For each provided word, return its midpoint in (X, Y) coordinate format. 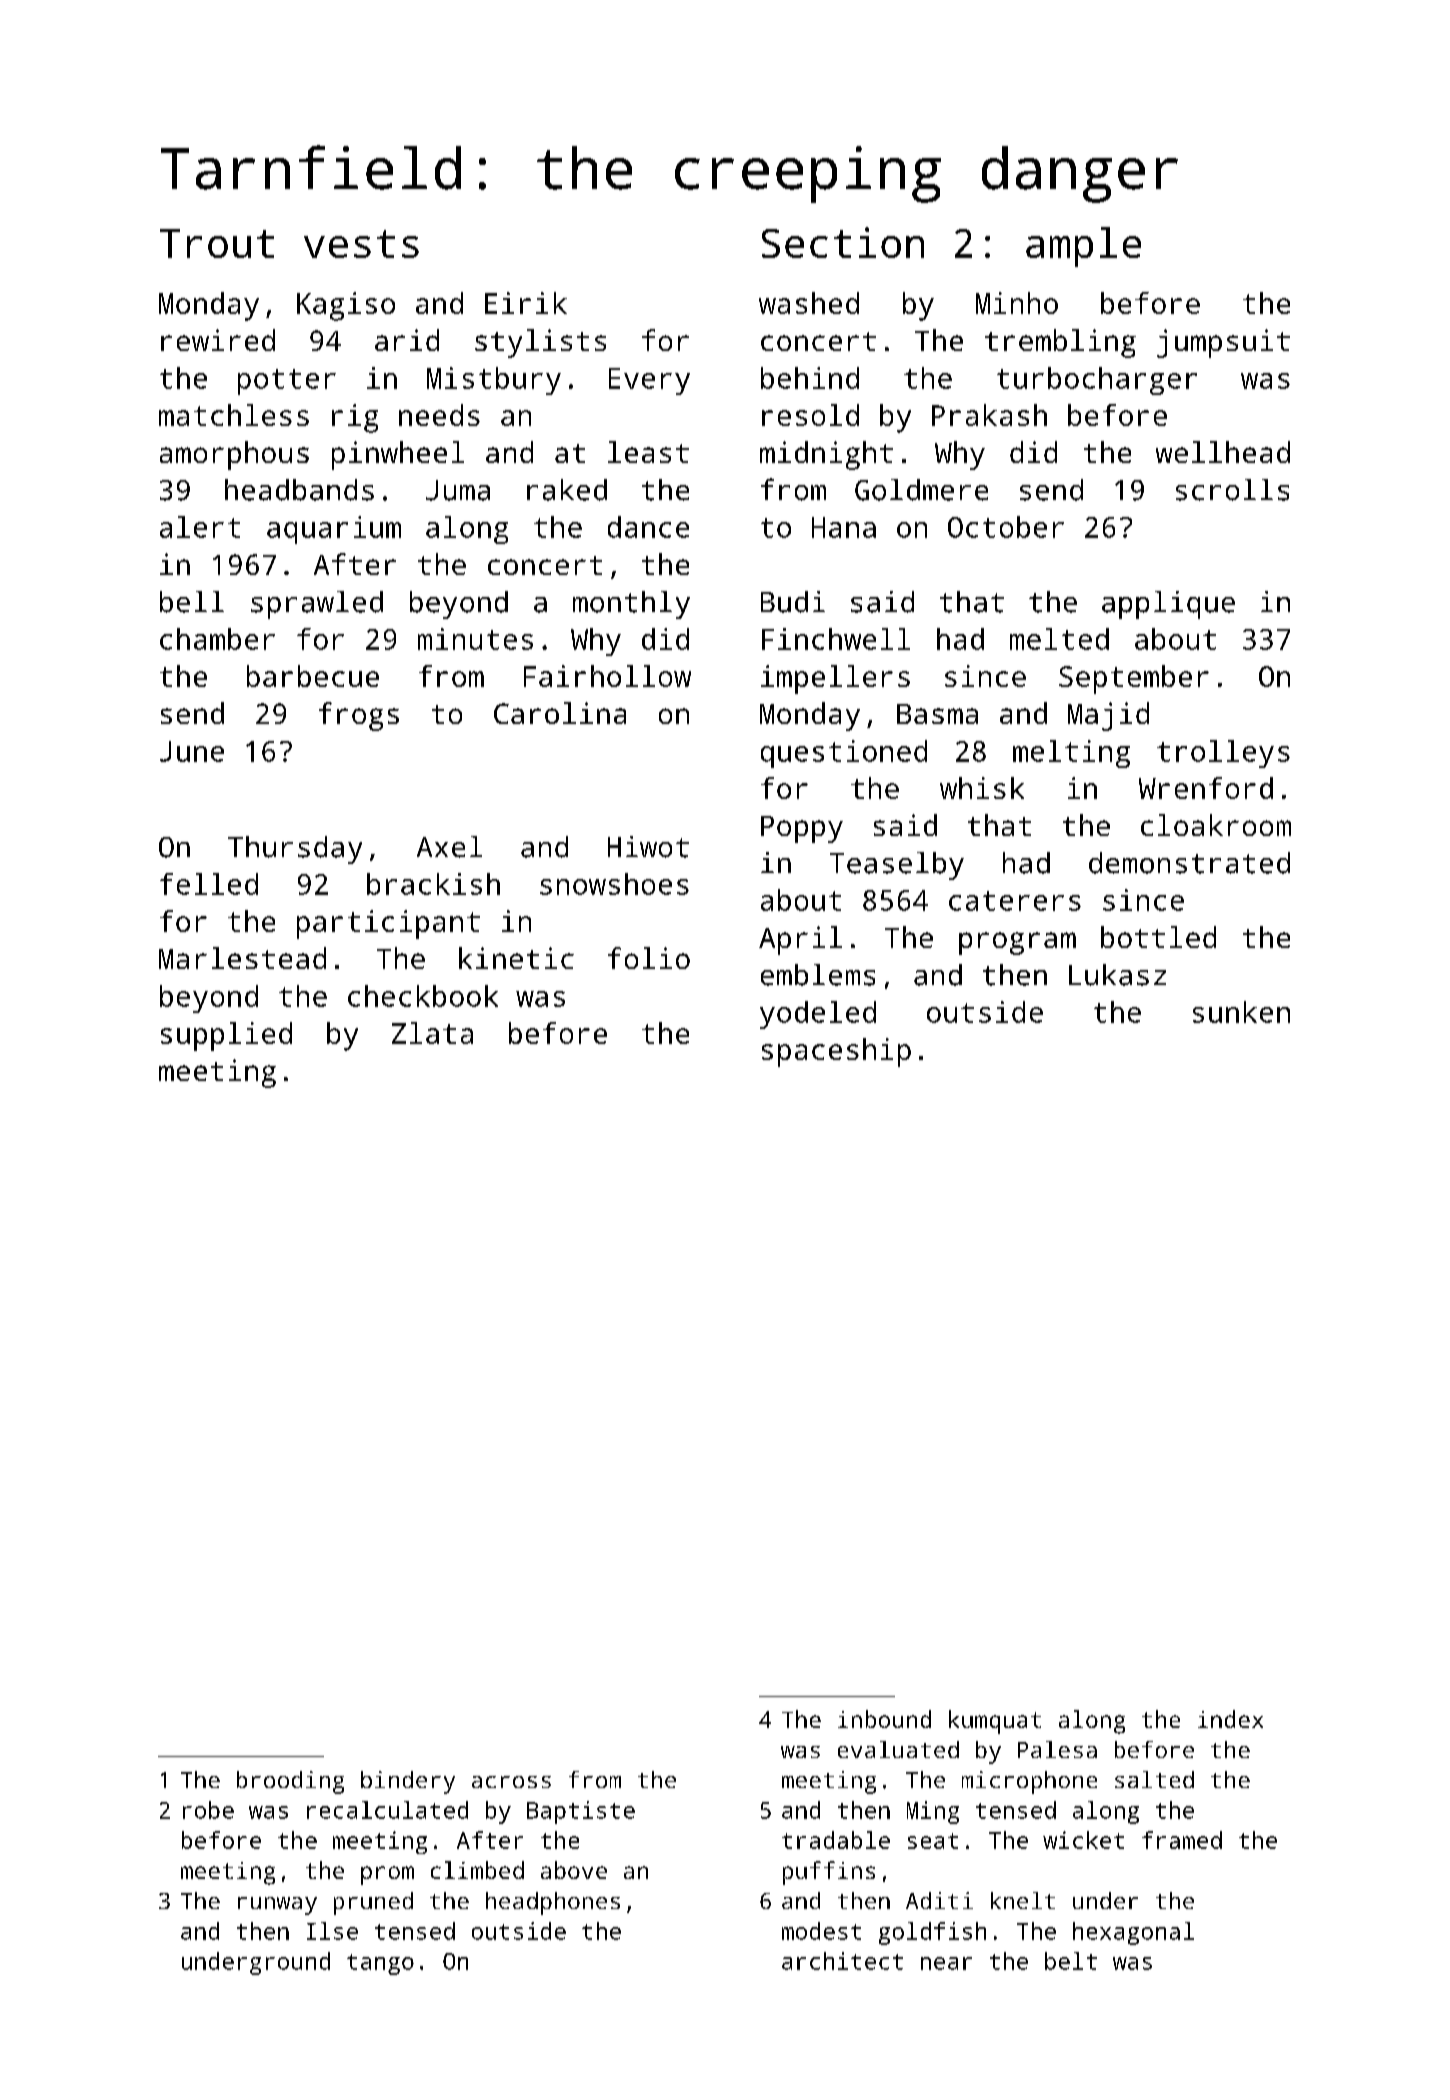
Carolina (560, 713)
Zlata (432, 1033)
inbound (884, 1719)
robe (208, 1810)
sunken (1241, 1012)
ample (1083, 247)
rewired (218, 340)
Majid (1108, 716)
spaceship (836, 1052)
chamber (217, 639)
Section (843, 242)
